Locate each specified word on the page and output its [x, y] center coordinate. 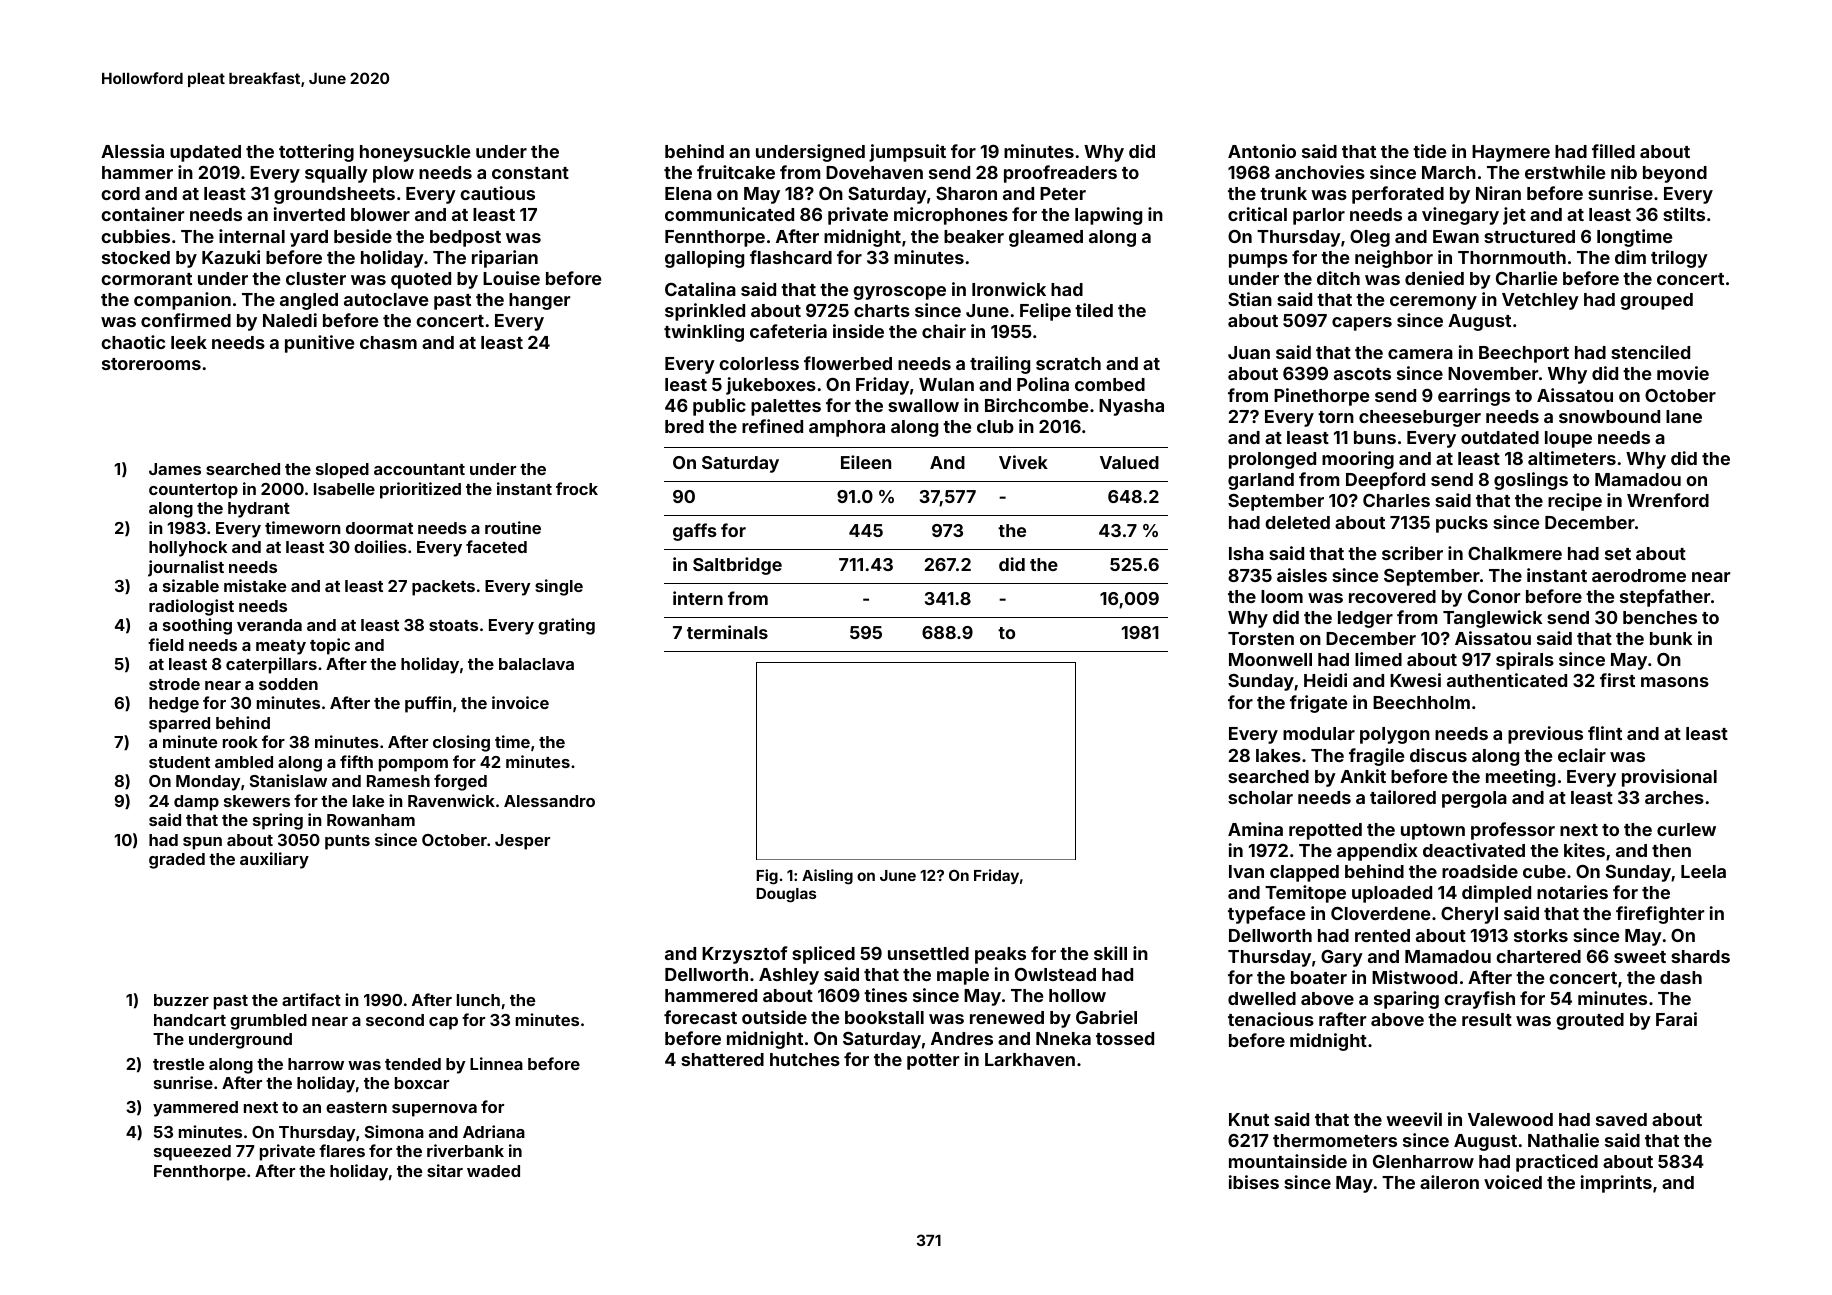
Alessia [132, 151]
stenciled [1650, 352]
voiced [1513, 1182]
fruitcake [736, 172]
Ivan [1246, 871]
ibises [1254, 1182]
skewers [257, 801]
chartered [1538, 956]
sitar [445, 1170]
